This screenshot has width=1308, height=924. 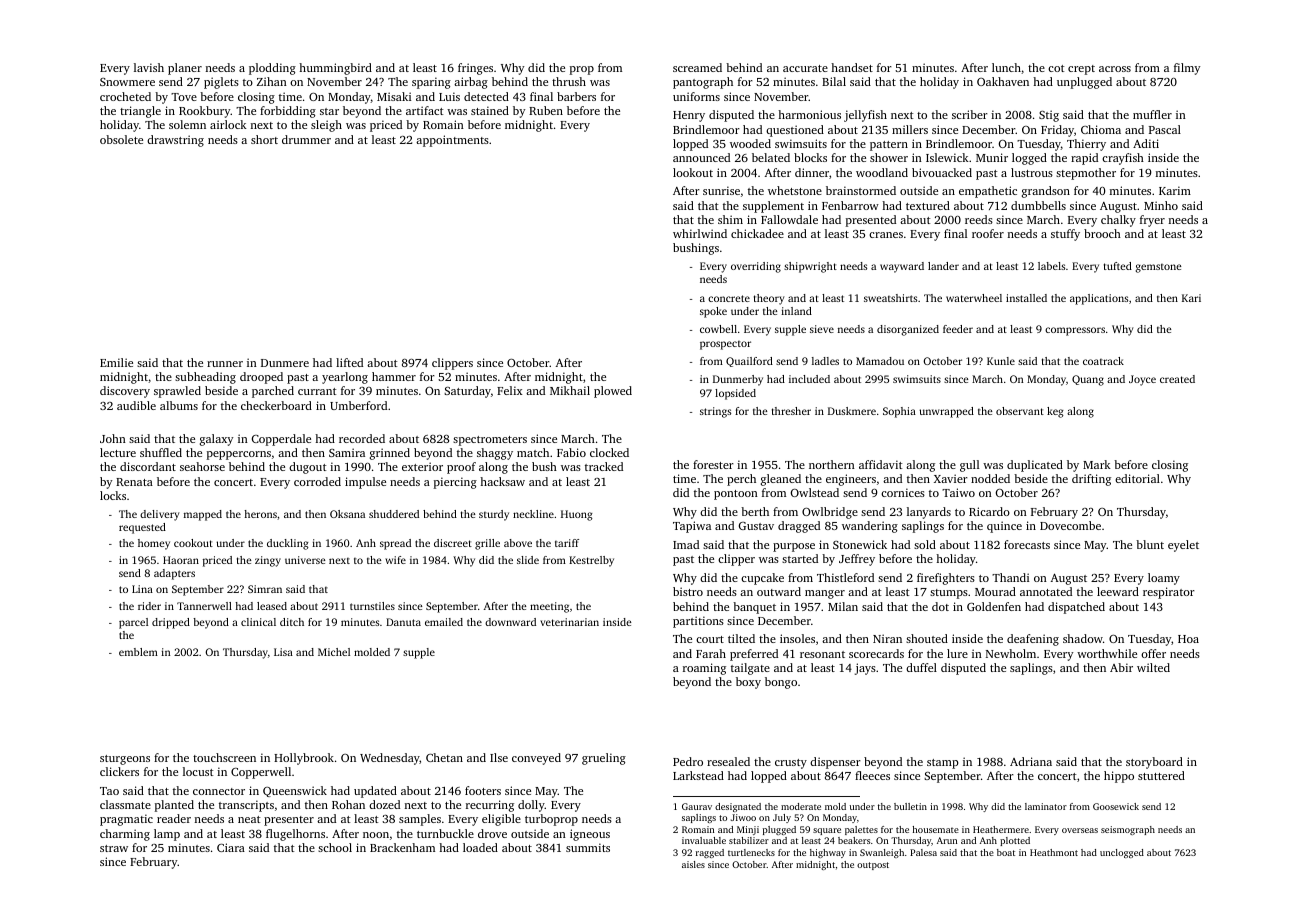 What do you see at coordinates (1187, 69) in the screenshot?
I see `filmy` at bounding box center [1187, 69].
